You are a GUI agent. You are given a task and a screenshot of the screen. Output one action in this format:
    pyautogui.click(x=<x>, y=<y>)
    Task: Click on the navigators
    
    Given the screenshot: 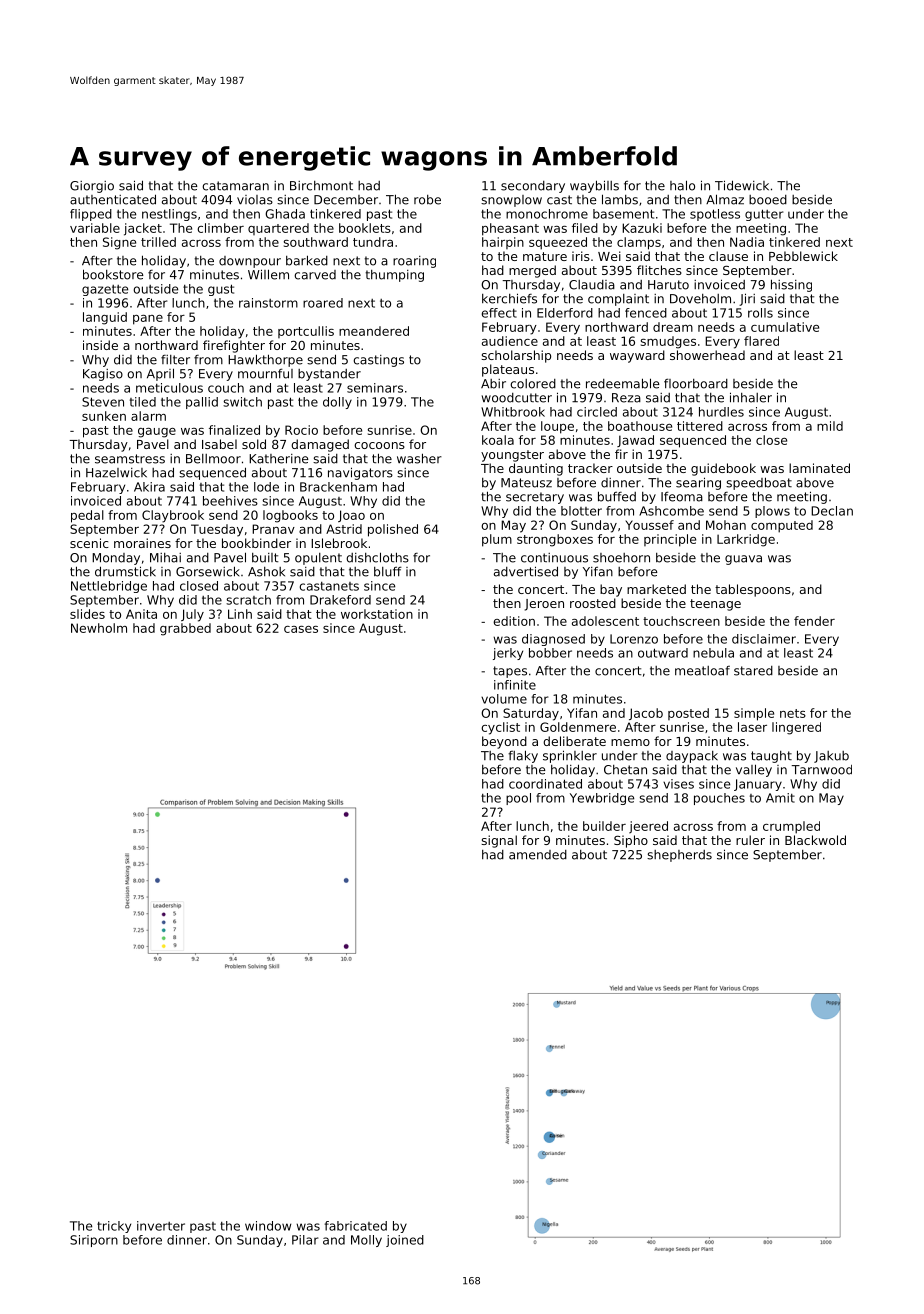 What is the action you would take?
    pyautogui.click(x=360, y=473)
